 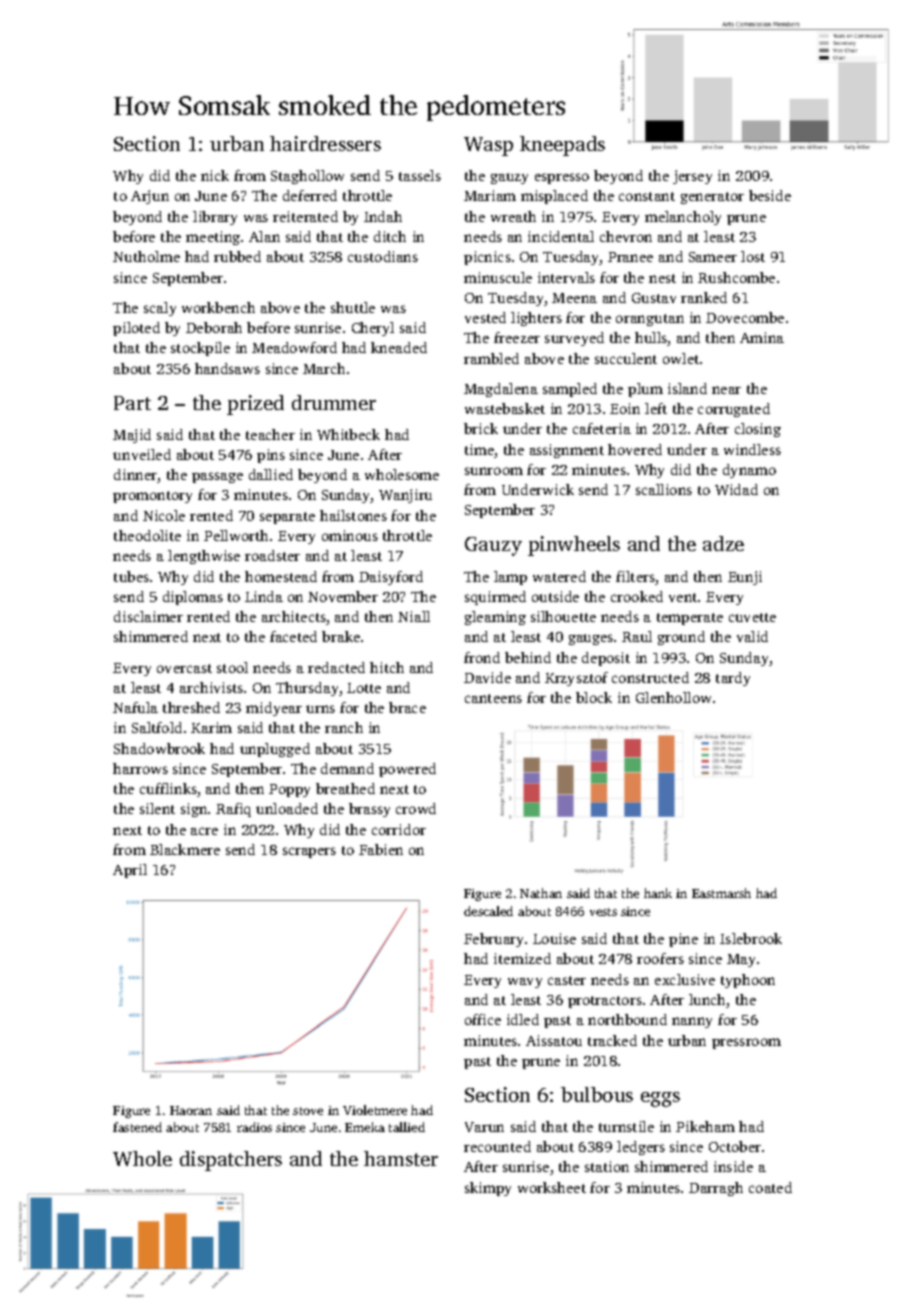 I want to click on library, so click(x=215, y=218).
